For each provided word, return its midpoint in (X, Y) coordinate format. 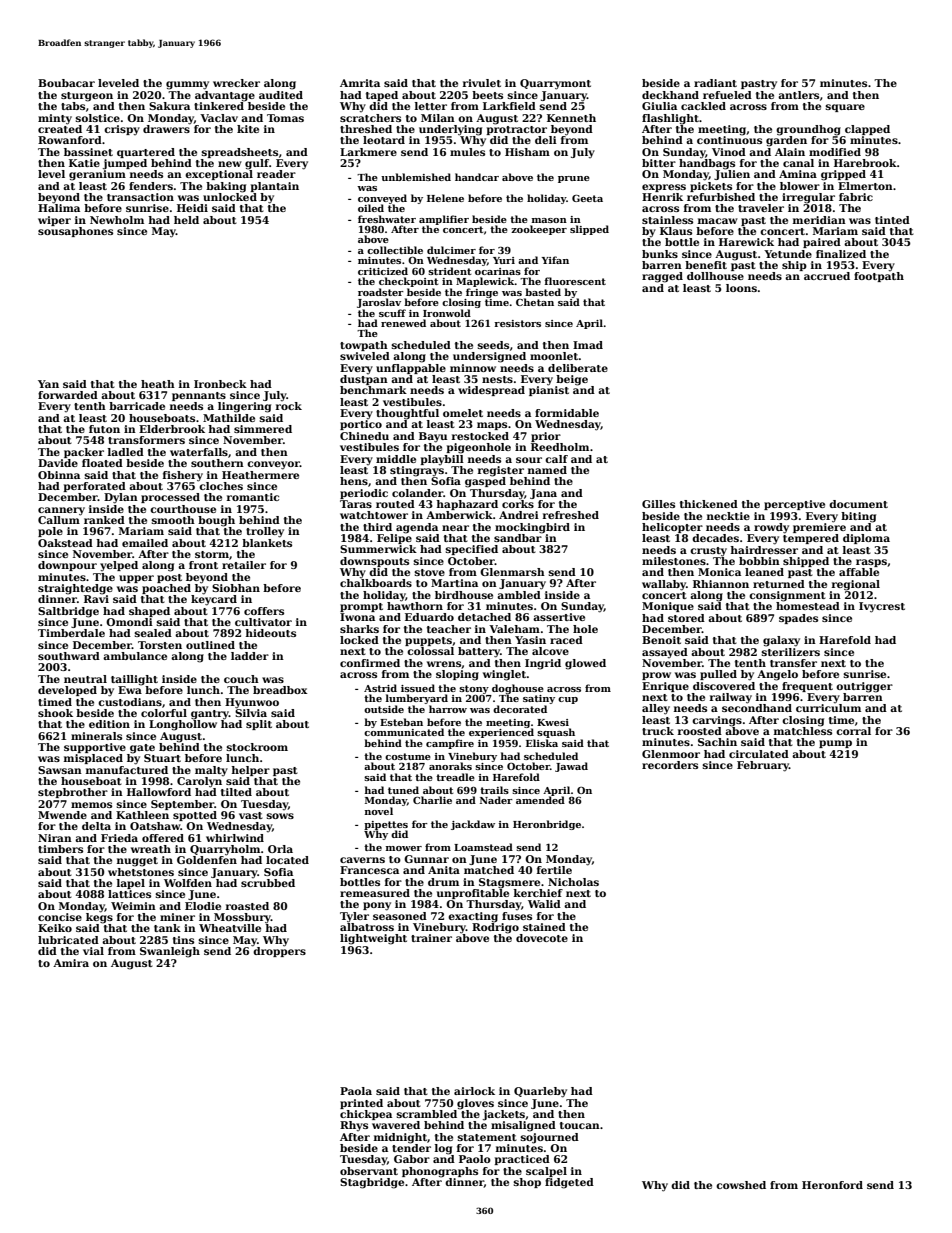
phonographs (440, 1172)
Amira (71, 963)
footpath (879, 277)
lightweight (373, 939)
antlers (798, 95)
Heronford (832, 1185)
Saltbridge (68, 612)
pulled (718, 675)
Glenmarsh (512, 572)
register (501, 471)
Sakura (169, 106)
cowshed (741, 1185)
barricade (137, 406)
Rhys (354, 1126)
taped (382, 96)
